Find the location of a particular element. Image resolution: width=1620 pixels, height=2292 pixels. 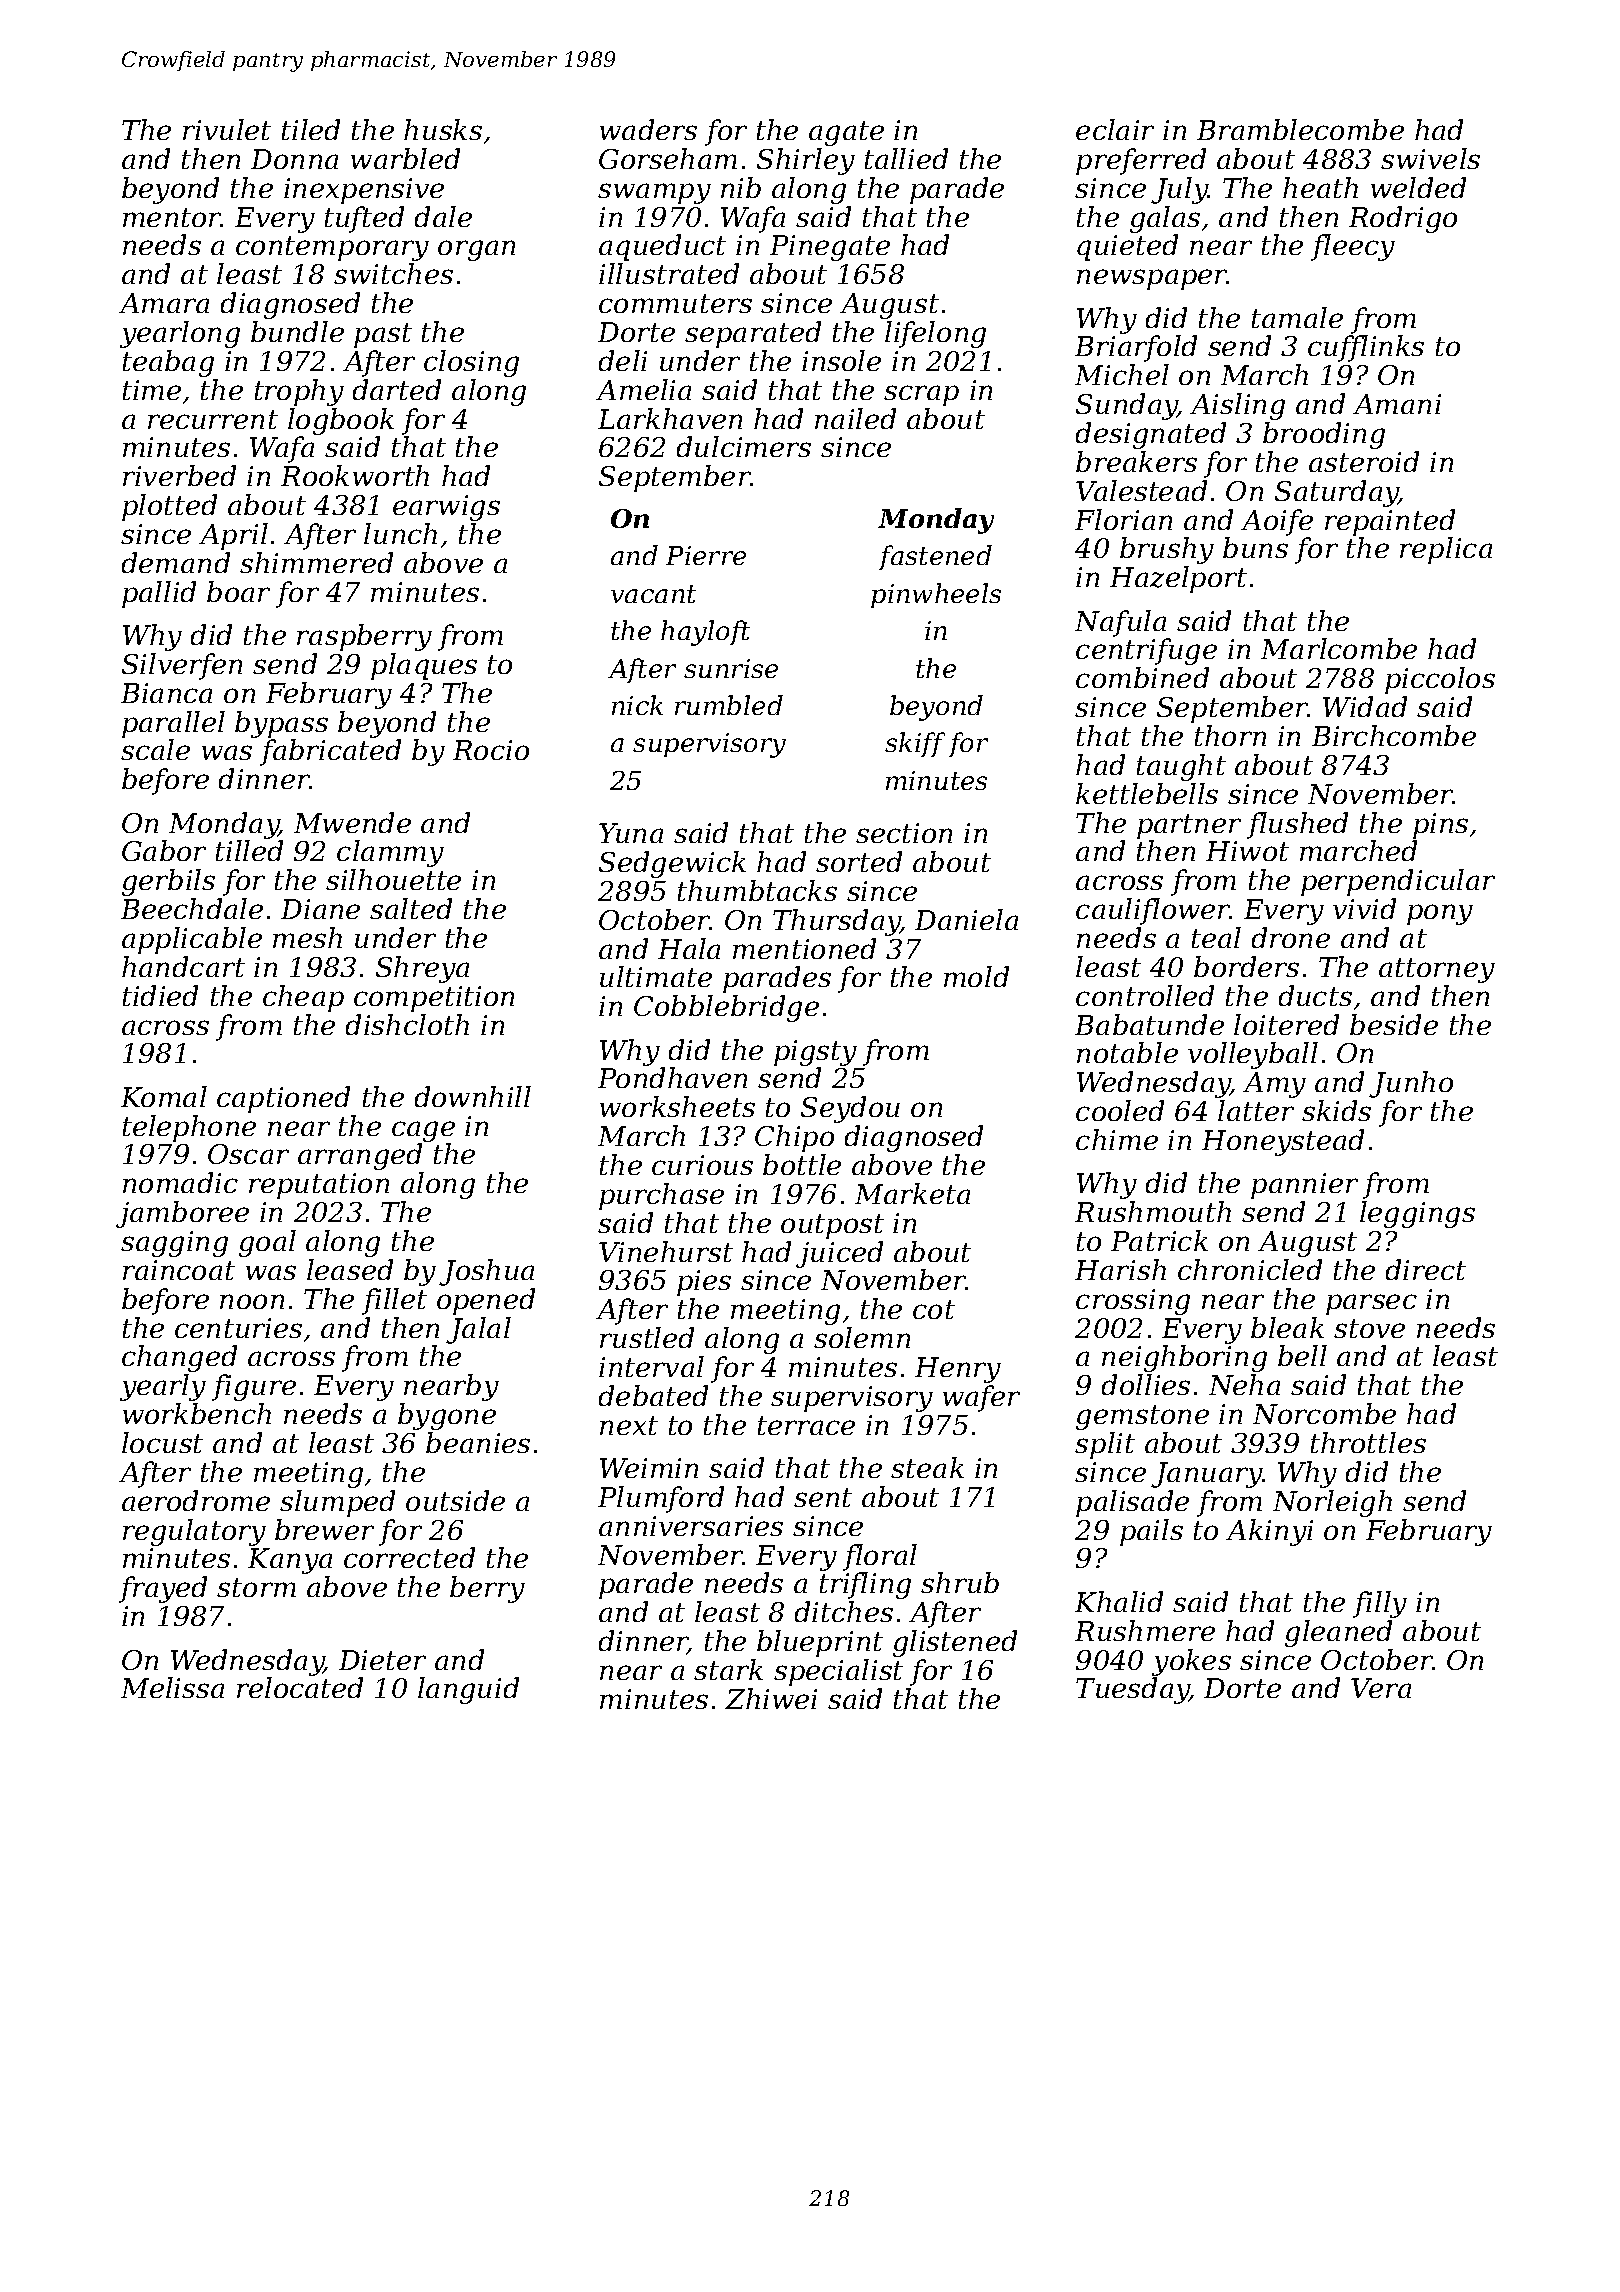

borders is located at coordinates (1246, 966).
